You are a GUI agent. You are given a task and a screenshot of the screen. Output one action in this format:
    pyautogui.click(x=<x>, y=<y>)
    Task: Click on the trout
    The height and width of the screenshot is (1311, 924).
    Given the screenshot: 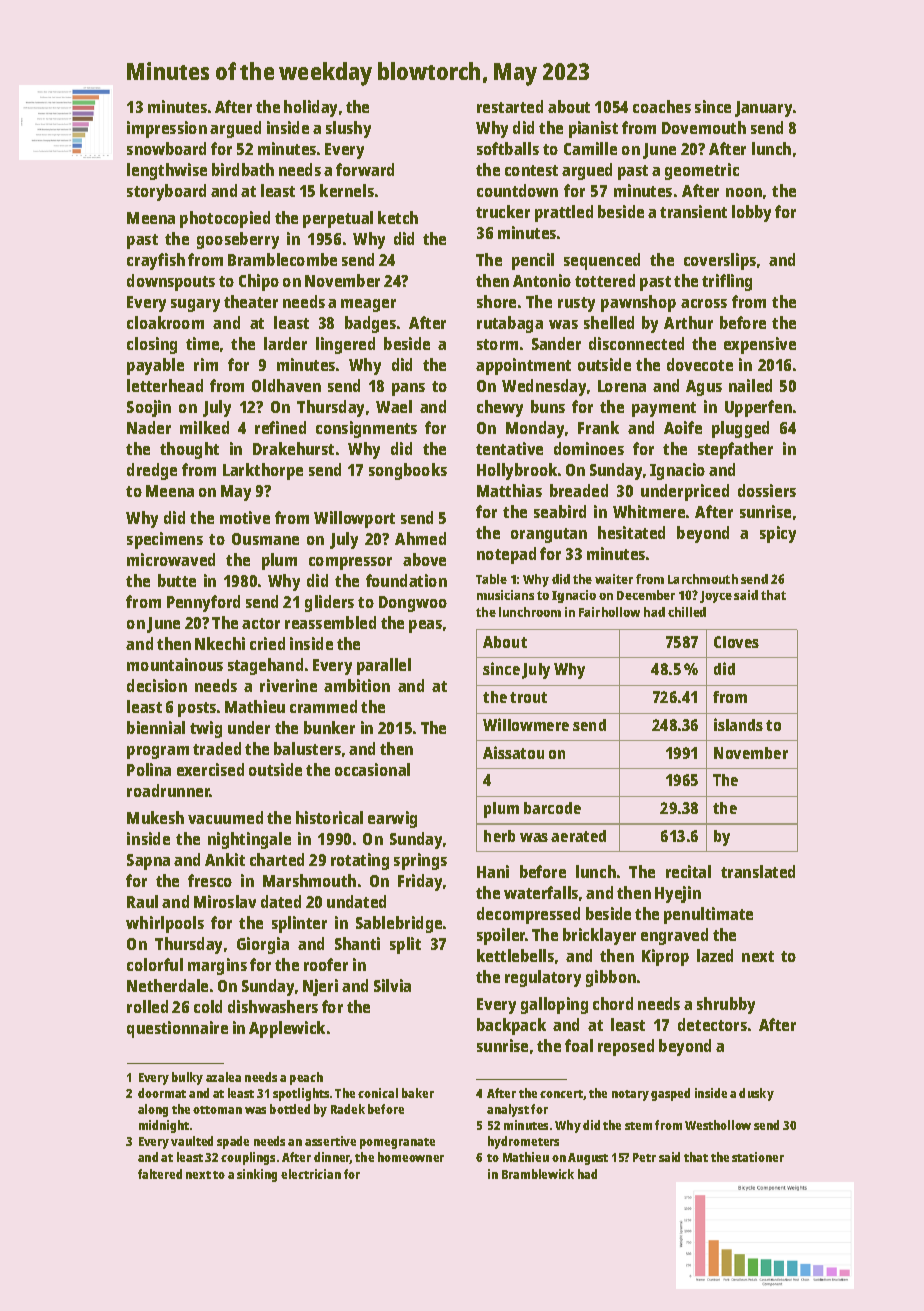 What is the action you would take?
    pyautogui.click(x=528, y=697)
